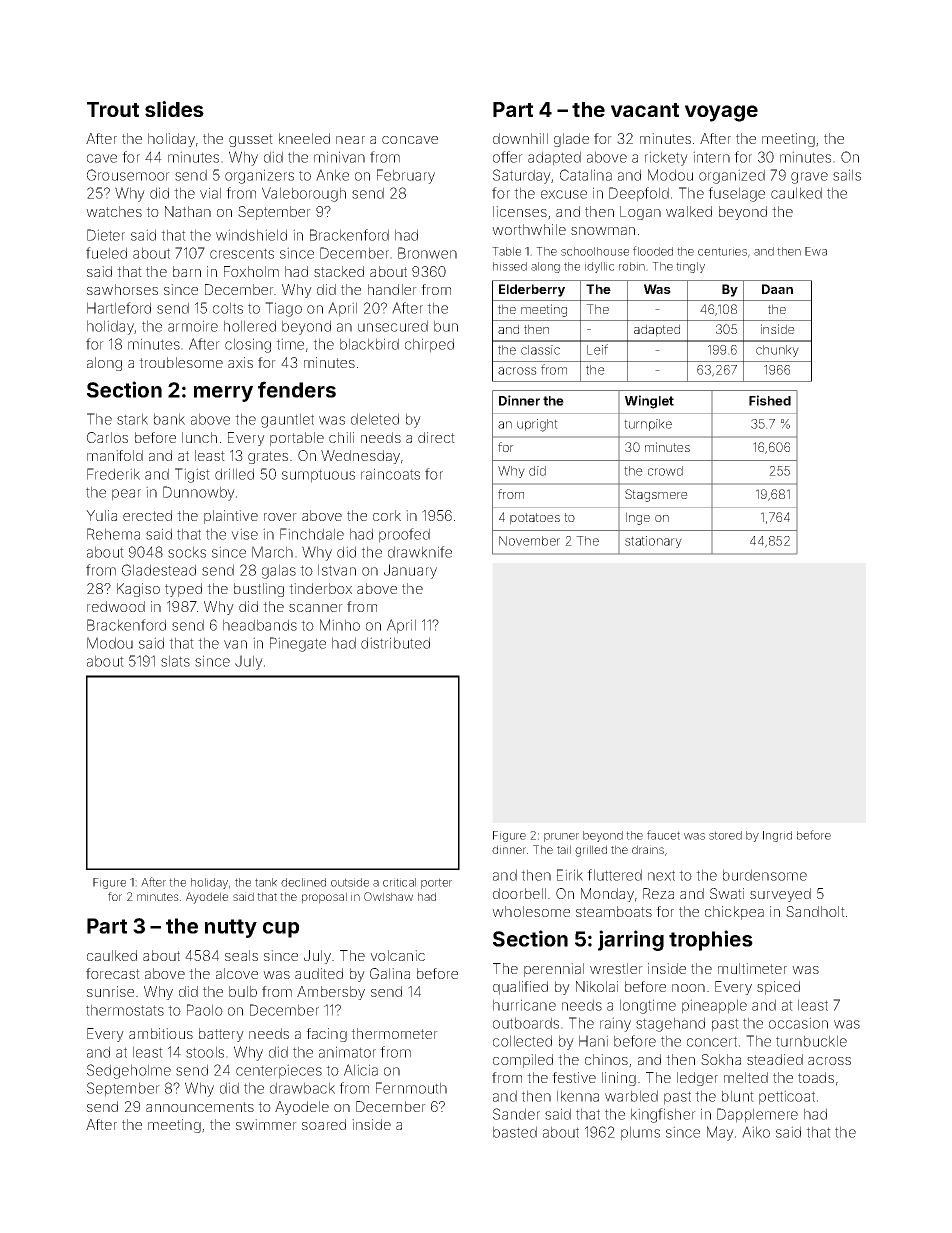 Image resolution: width=952 pixels, height=1233 pixels. I want to click on soared, so click(324, 1124).
